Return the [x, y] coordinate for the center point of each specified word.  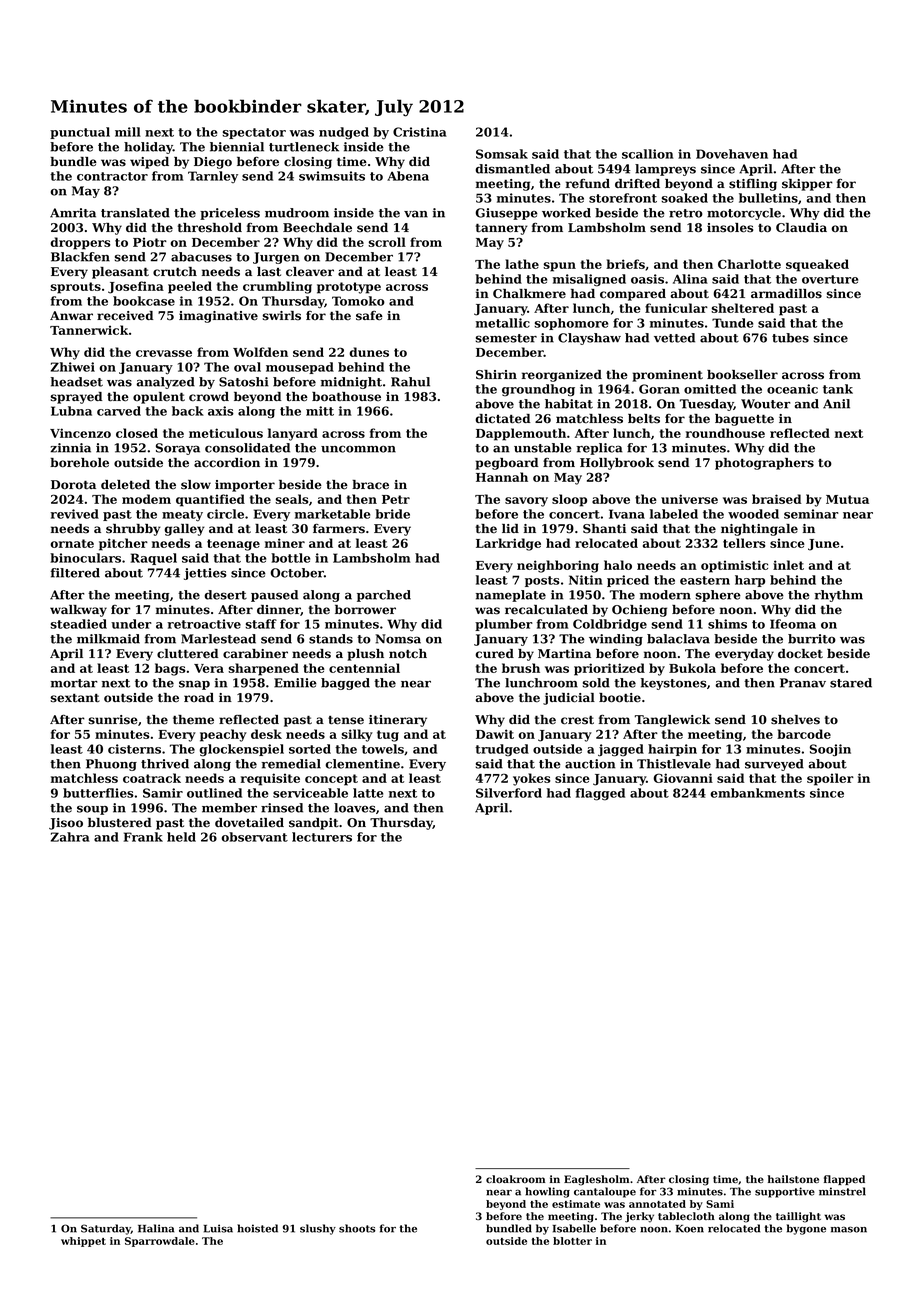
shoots [357, 1228]
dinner [279, 610]
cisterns [134, 749]
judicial [569, 699]
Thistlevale [674, 764]
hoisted [257, 1228]
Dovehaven [732, 154]
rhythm [838, 596]
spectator [254, 133]
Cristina [420, 132]
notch [408, 654]
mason [849, 1229]
